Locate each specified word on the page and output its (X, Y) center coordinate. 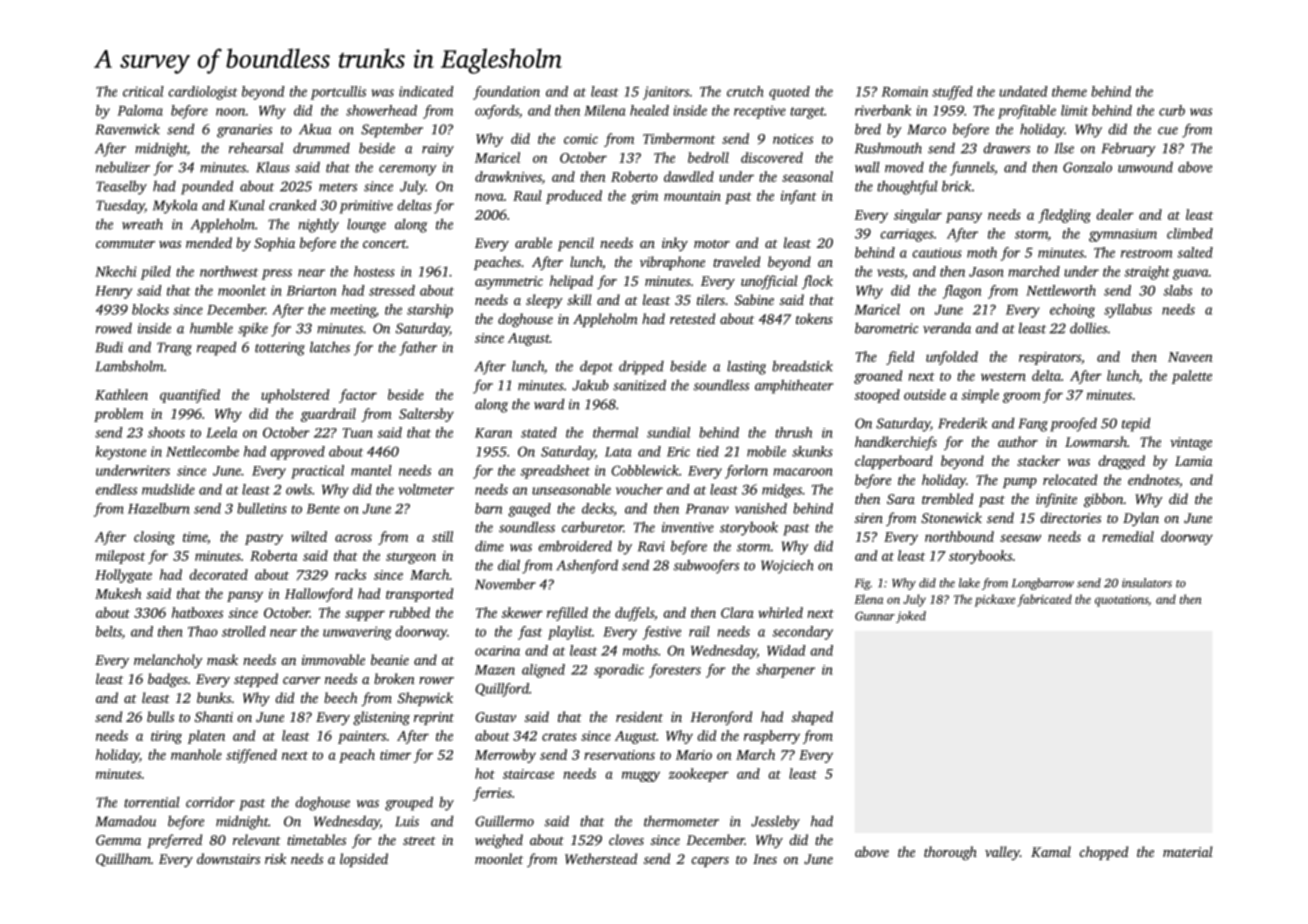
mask (222, 659)
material (1188, 851)
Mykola (175, 206)
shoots (166, 432)
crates (559, 736)
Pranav (707, 509)
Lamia (1193, 461)
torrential (152, 802)
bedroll (708, 157)
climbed (1190, 233)
